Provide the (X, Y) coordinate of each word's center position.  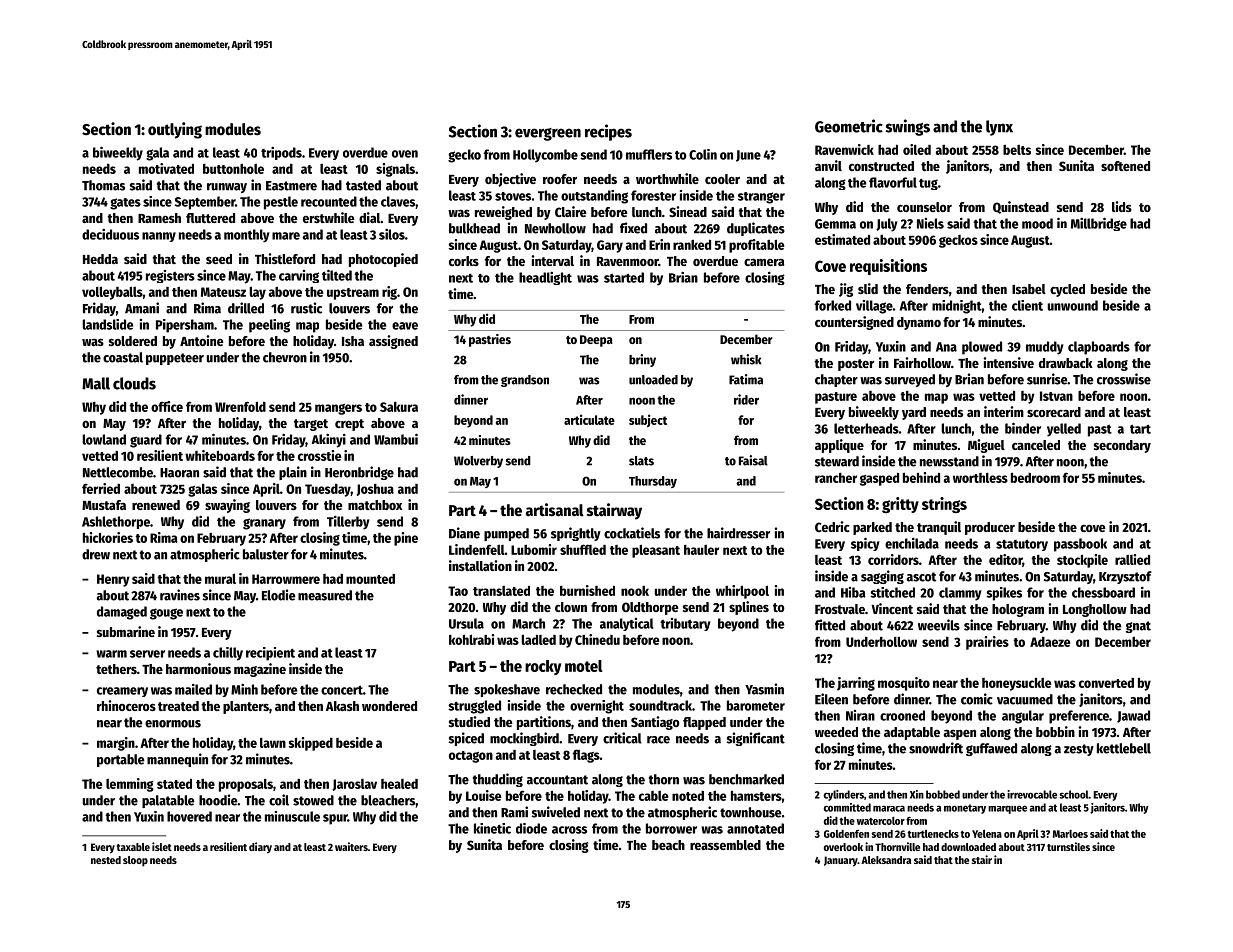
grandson (525, 381)
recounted (329, 201)
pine (406, 539)
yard (914, 413)
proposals (246, 785)
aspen (960, 735)
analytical (627, 624)
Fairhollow (922, 362)
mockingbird (524, 739)
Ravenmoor (628, 261)
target (311, 425)
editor (1005, 559)
